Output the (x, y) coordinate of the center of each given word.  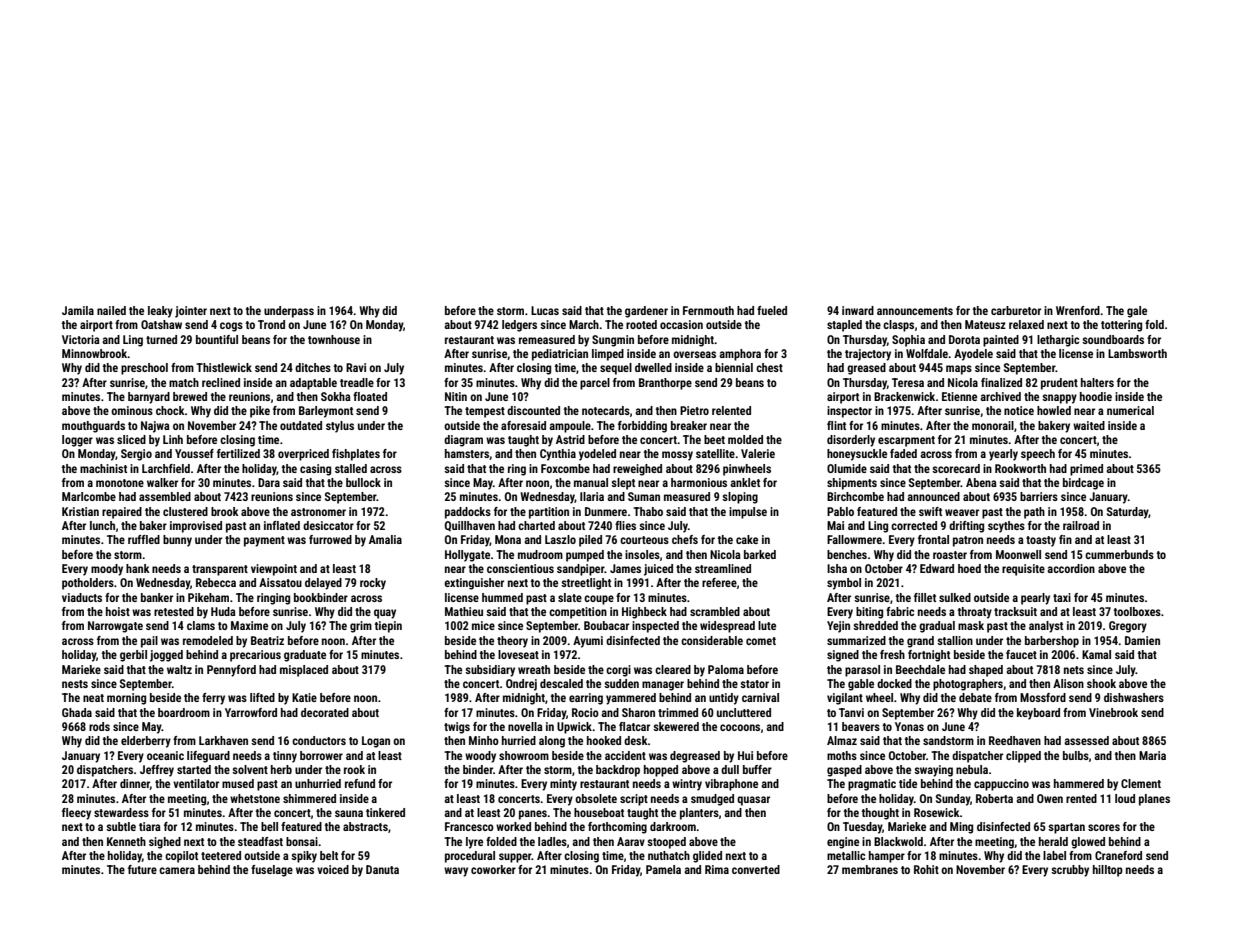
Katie (304, 697)
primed (1086, 470)
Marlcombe (89, 496)
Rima (717, 869)
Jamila (78, 310)
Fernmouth (708, 310)
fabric (900, 611)
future (142, 869)
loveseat (518, 654)
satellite (715, 453)
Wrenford (1078, 310)
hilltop (1108, 871)
